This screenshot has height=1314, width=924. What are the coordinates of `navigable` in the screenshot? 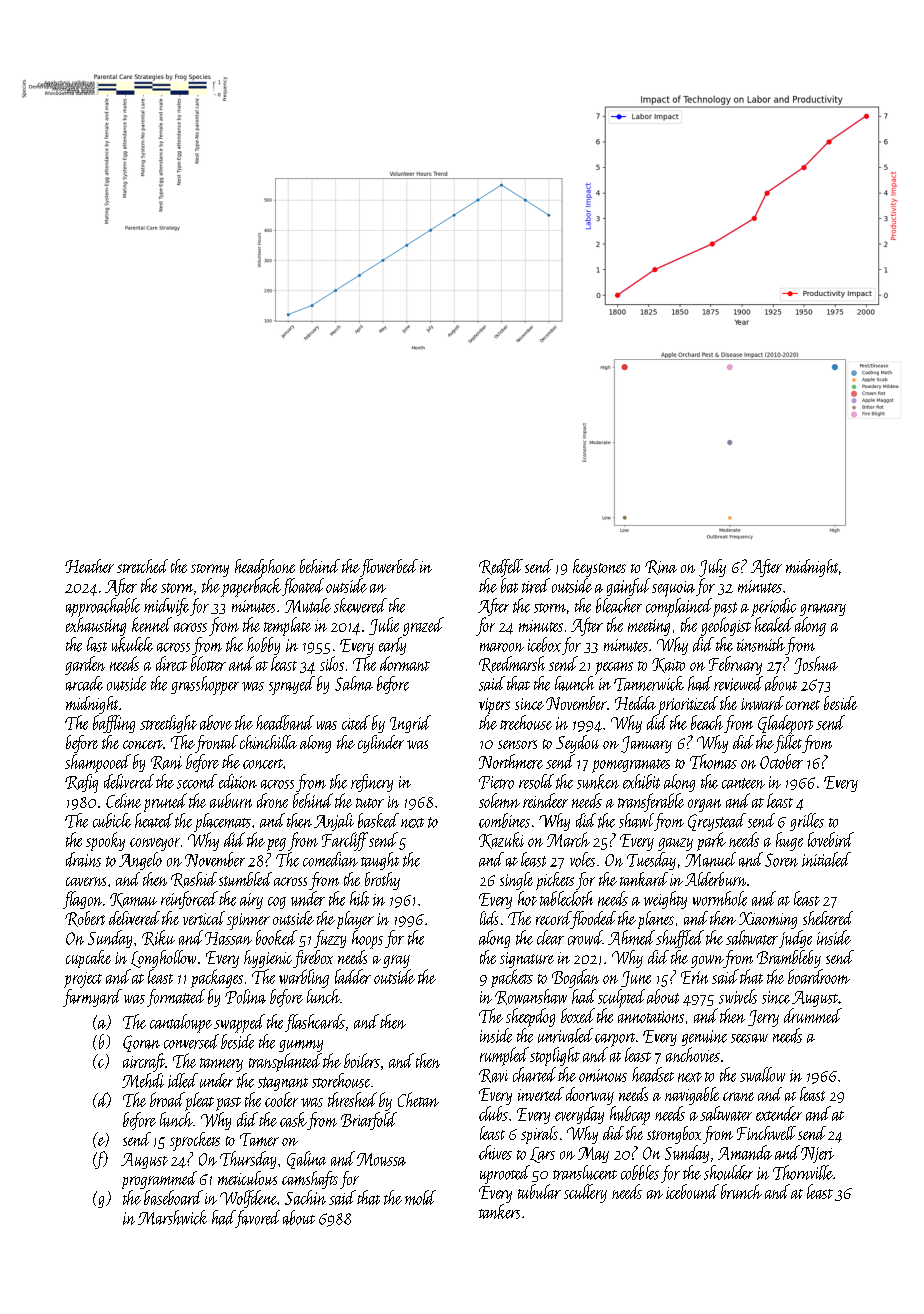 It's located at (692, 1096).
